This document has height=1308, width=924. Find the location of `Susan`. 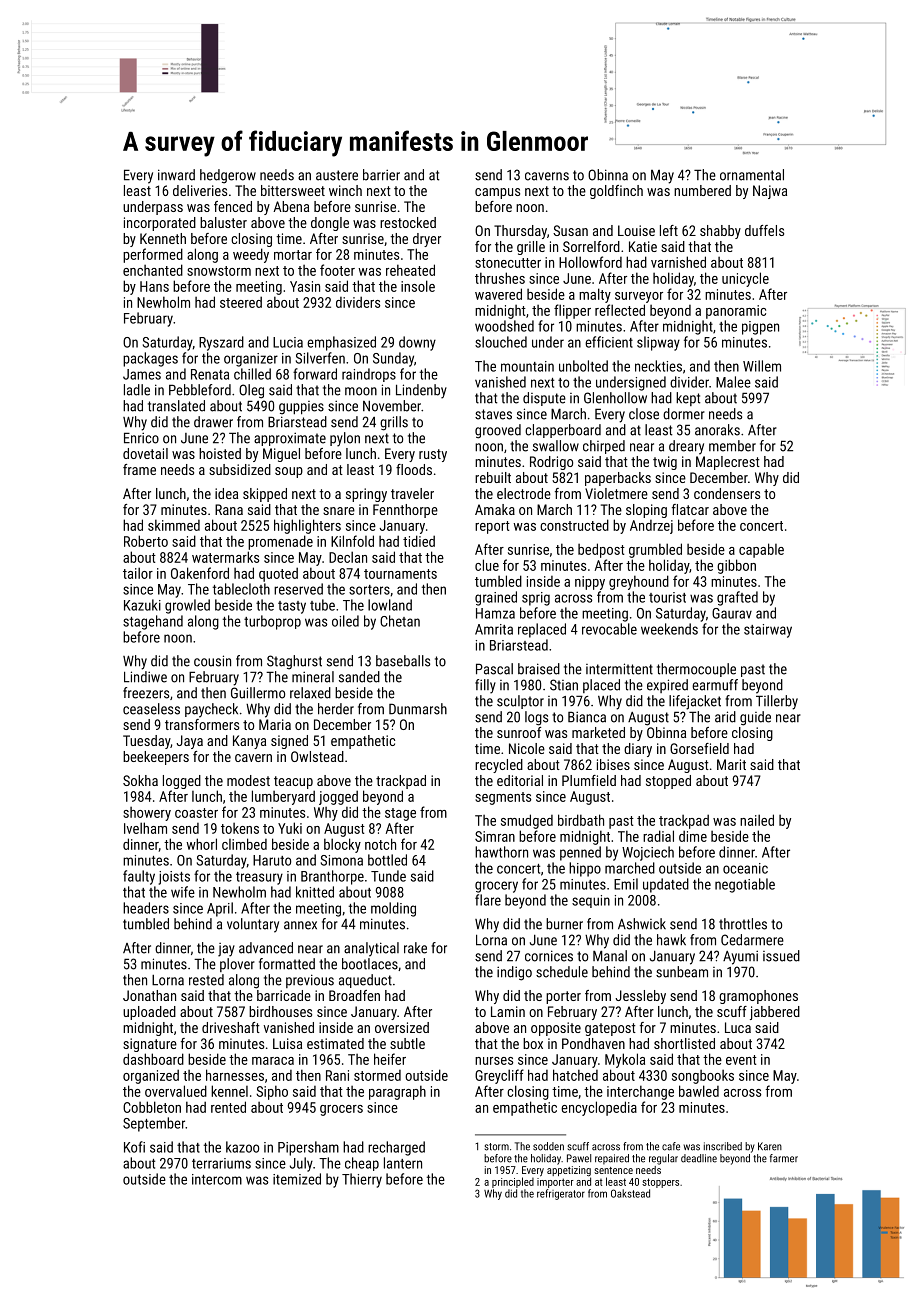

Susan is located at coordinates (570, 230).
